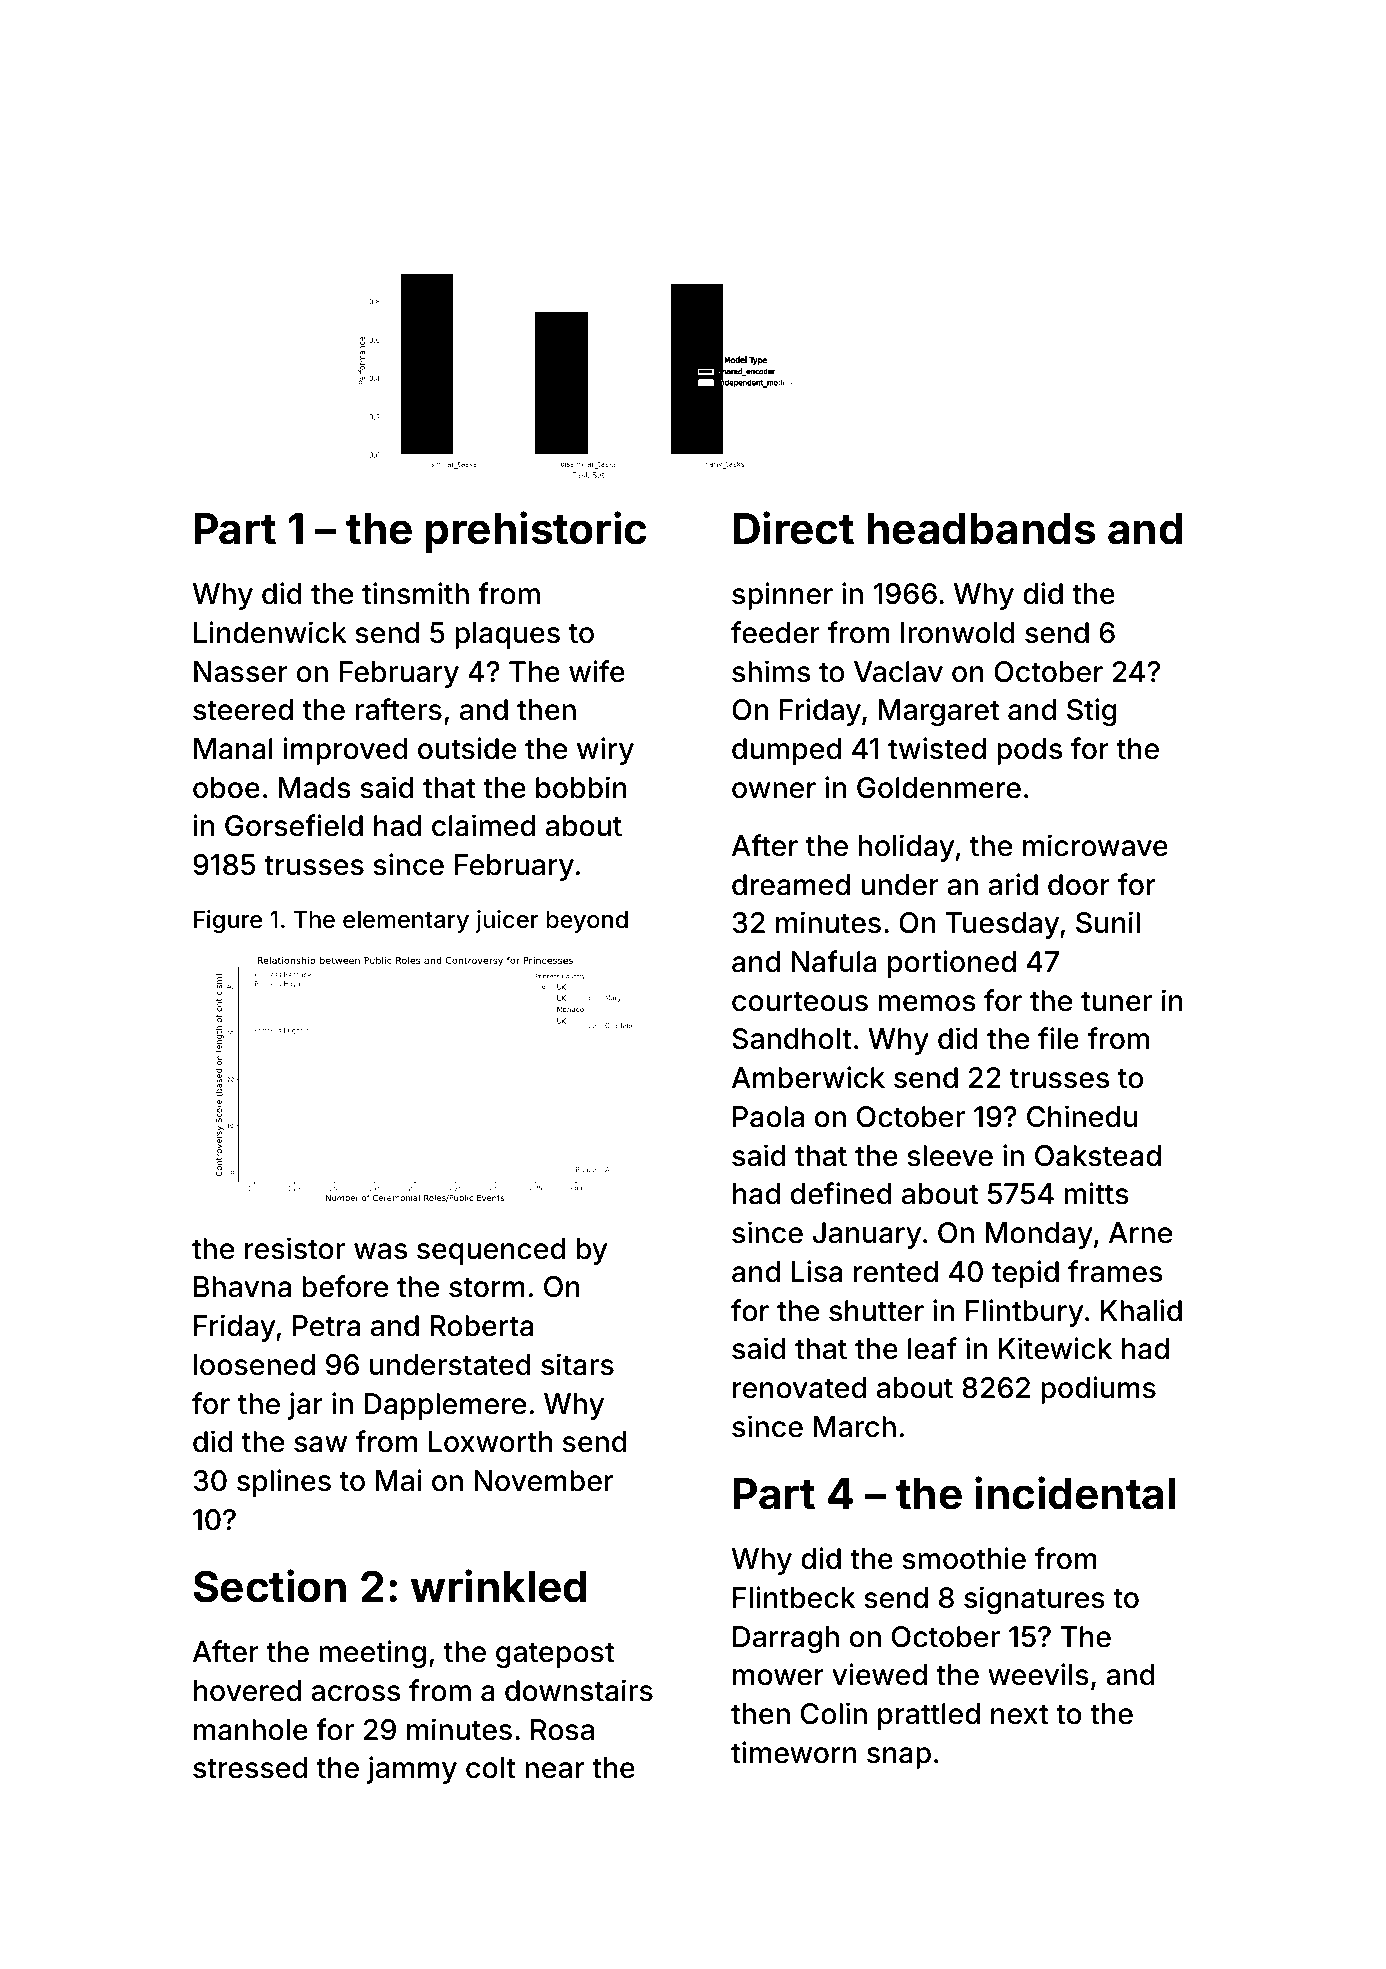 Image resolution: width=1386 pixels, height=1969 pixels. What do you see at coordinates (380, 1251) in the screenshot?
I see `was` at bounding box center [380, 1251].
